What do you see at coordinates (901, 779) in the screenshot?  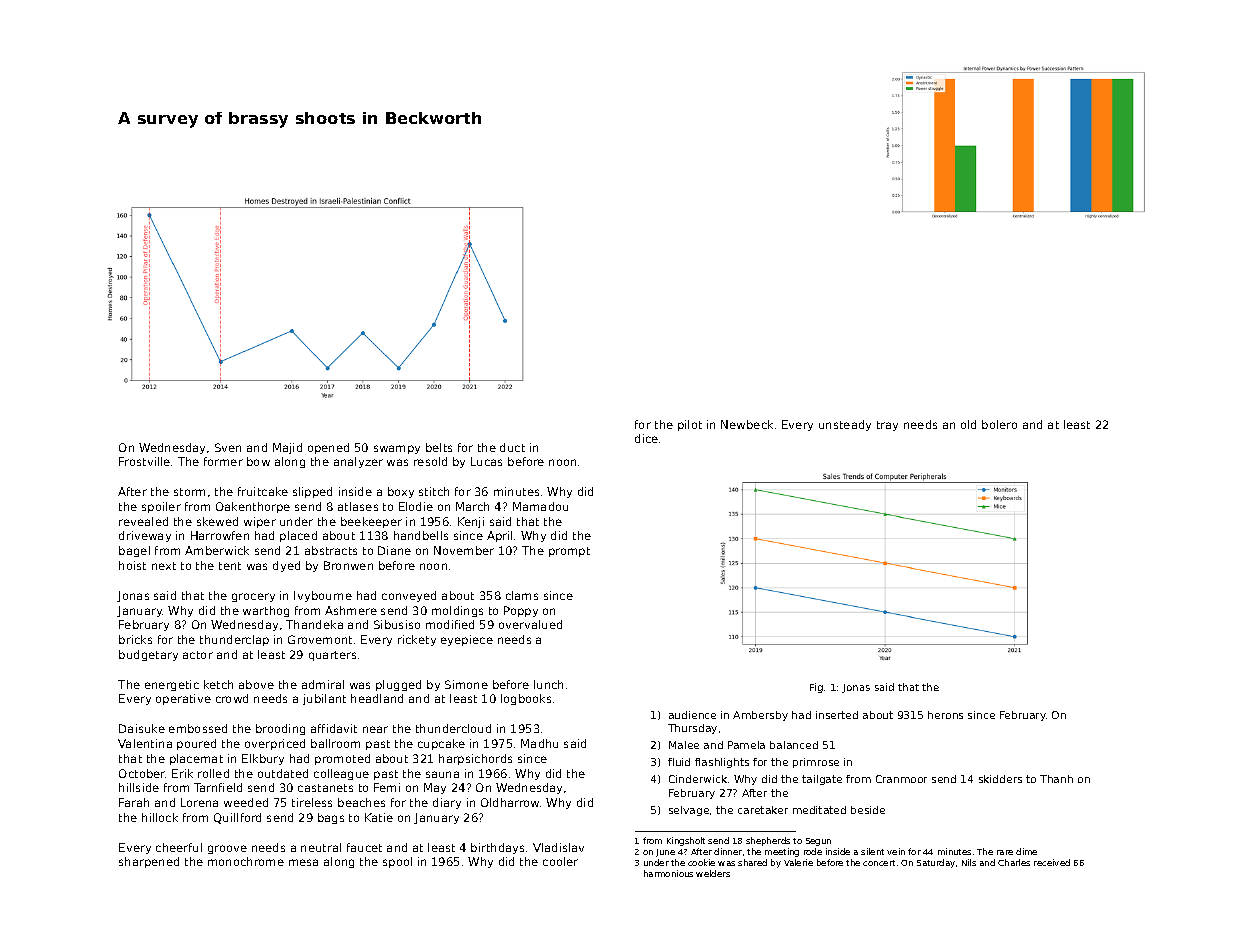 I see `Cranmoor` at bounding box center [901, 779].
